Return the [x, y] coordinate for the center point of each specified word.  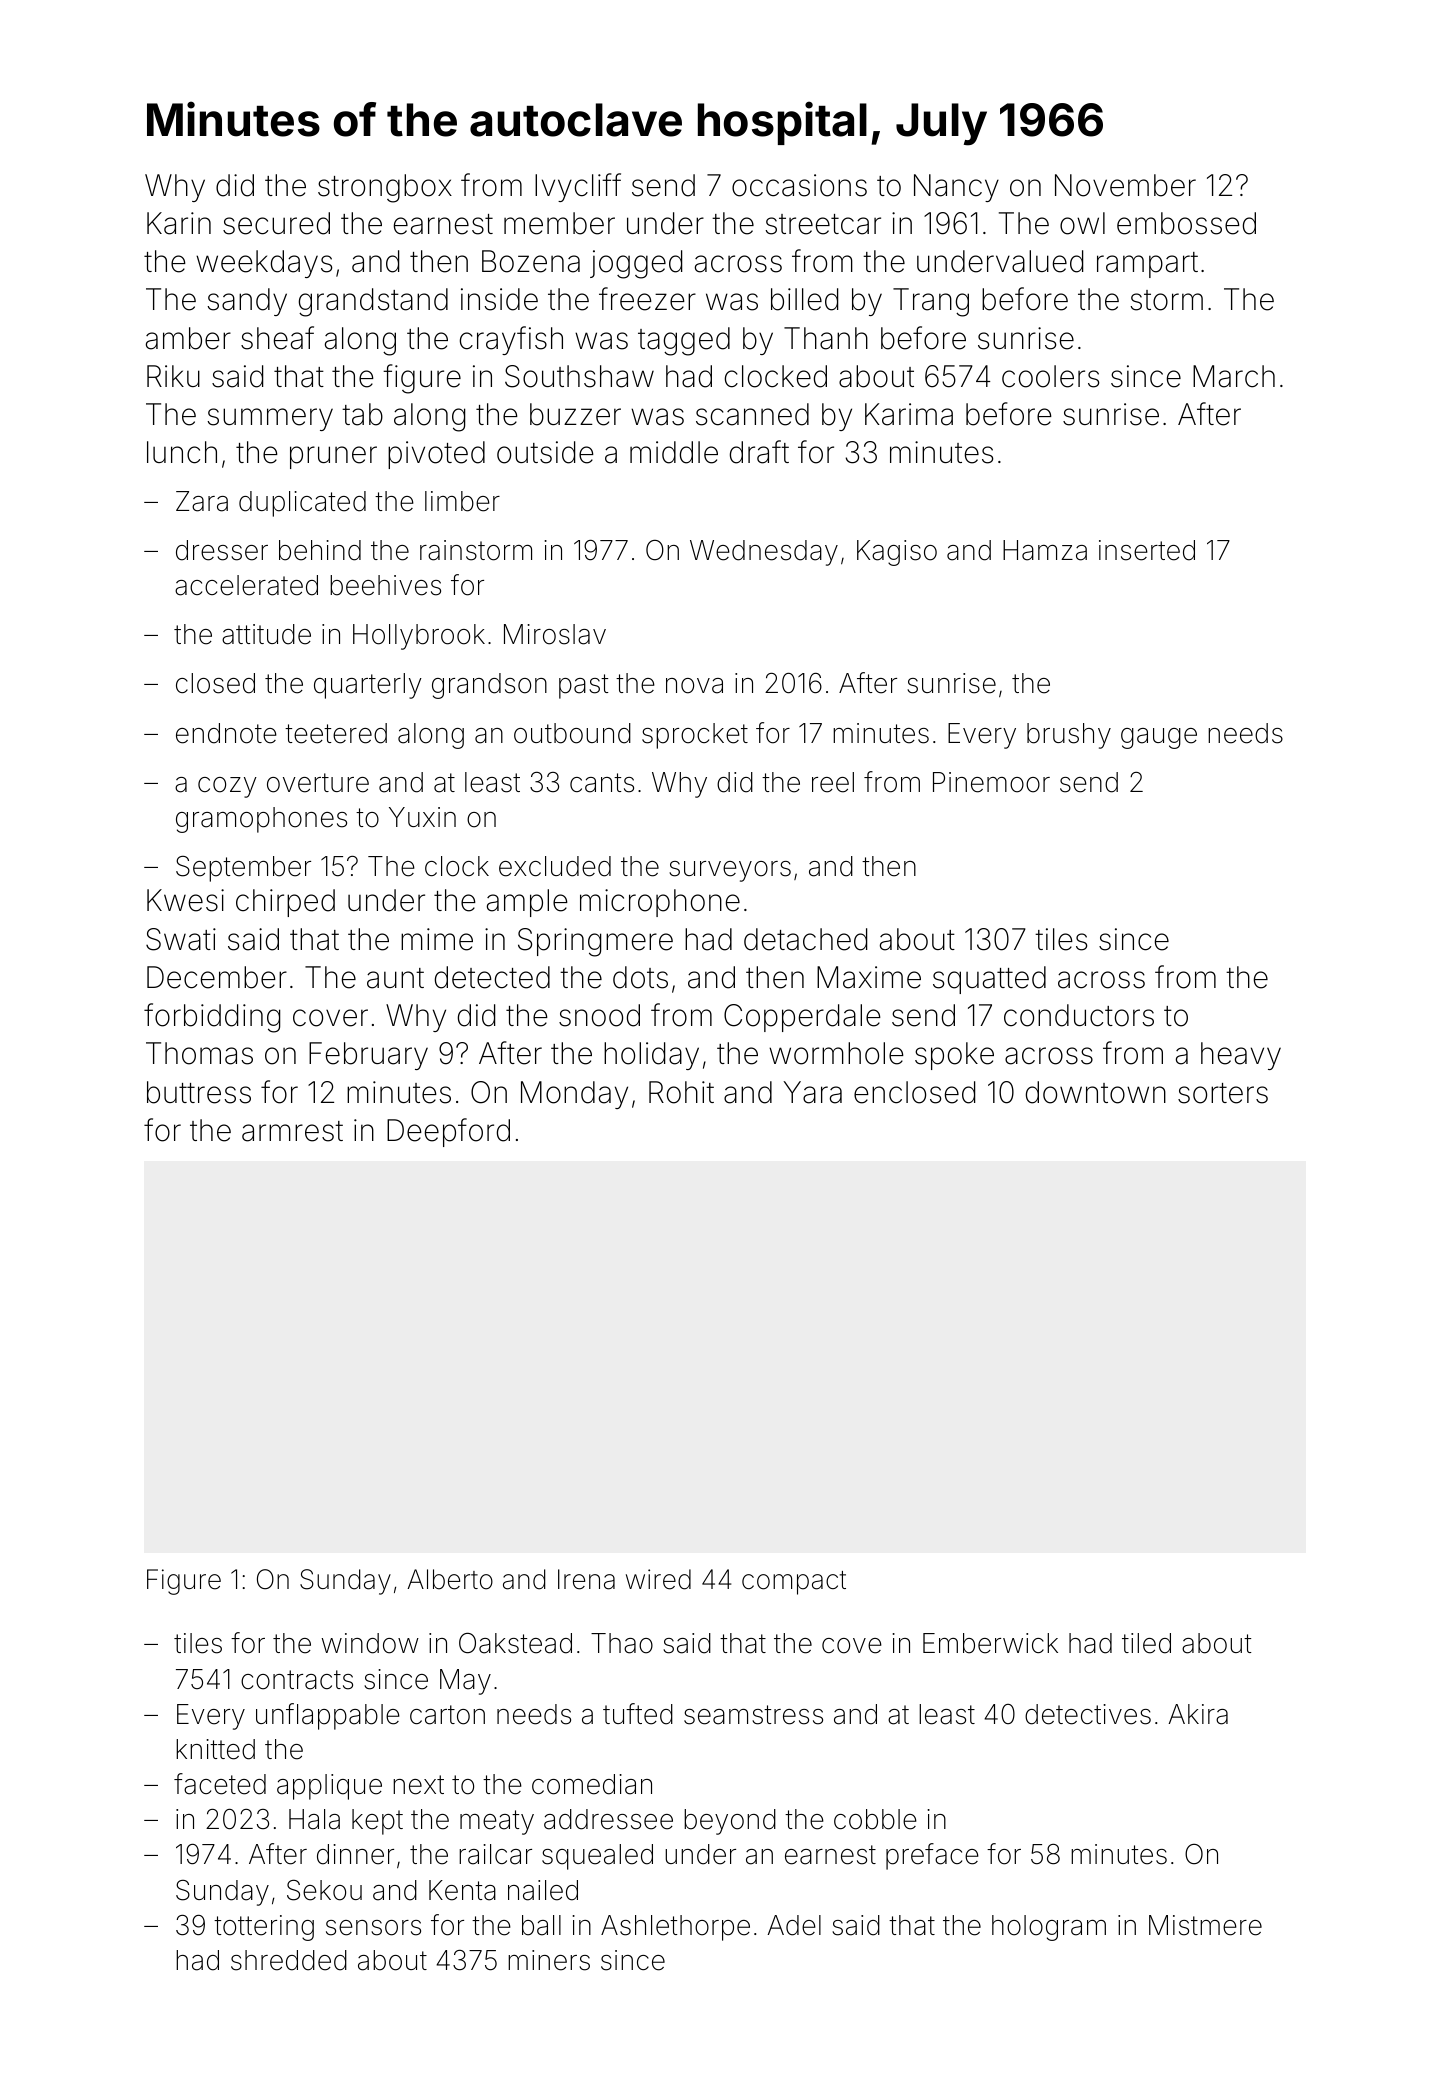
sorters [1223, 1093]
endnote [226, 733]
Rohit [681, 1092]
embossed [1186, 223]
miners [549, 1960]
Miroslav [555, 634]
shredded [289, 1960]
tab [362, 414]
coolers [1050, 376]
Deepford [448, 1132]
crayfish [511, 340]
